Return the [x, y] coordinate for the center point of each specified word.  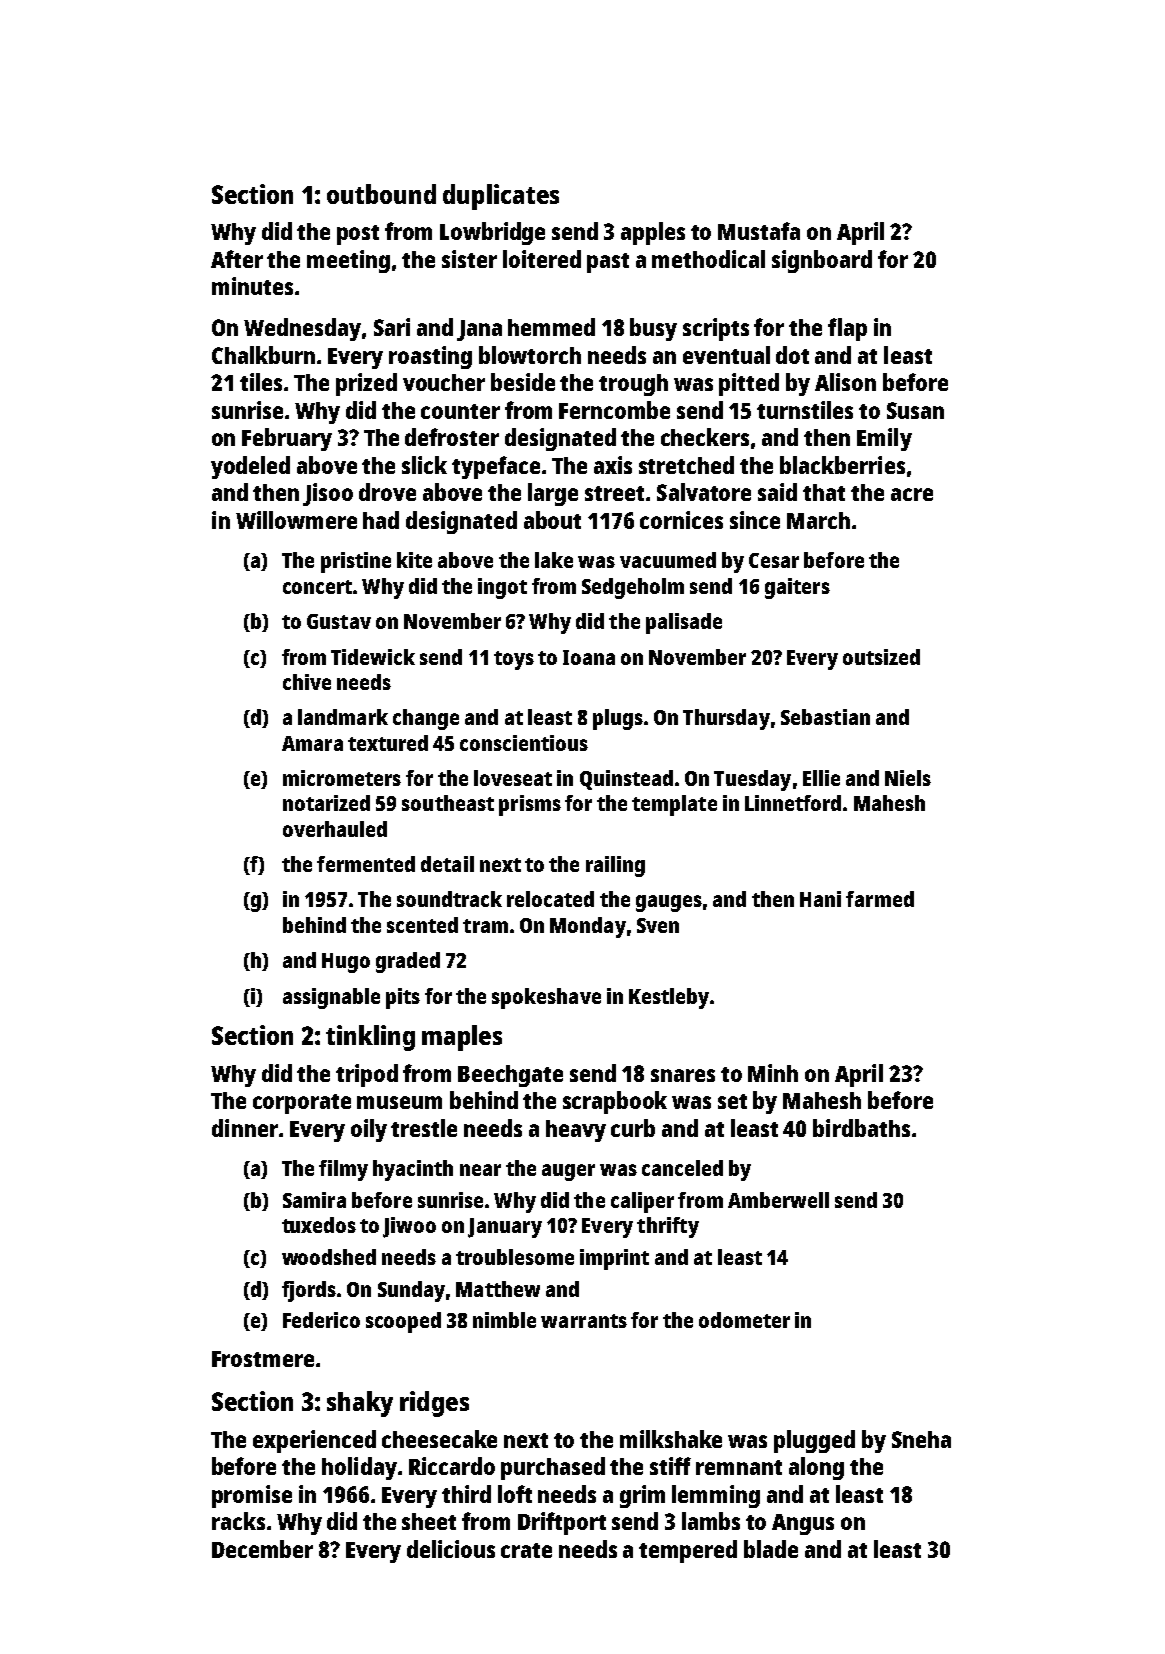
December [262, 1549]
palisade [684, 623]
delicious [451, 1549]
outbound [381, 194]
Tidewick [373, 657]
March [818, 520]
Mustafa [759, 231]
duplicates [501, 197]
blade [771, 1549]
